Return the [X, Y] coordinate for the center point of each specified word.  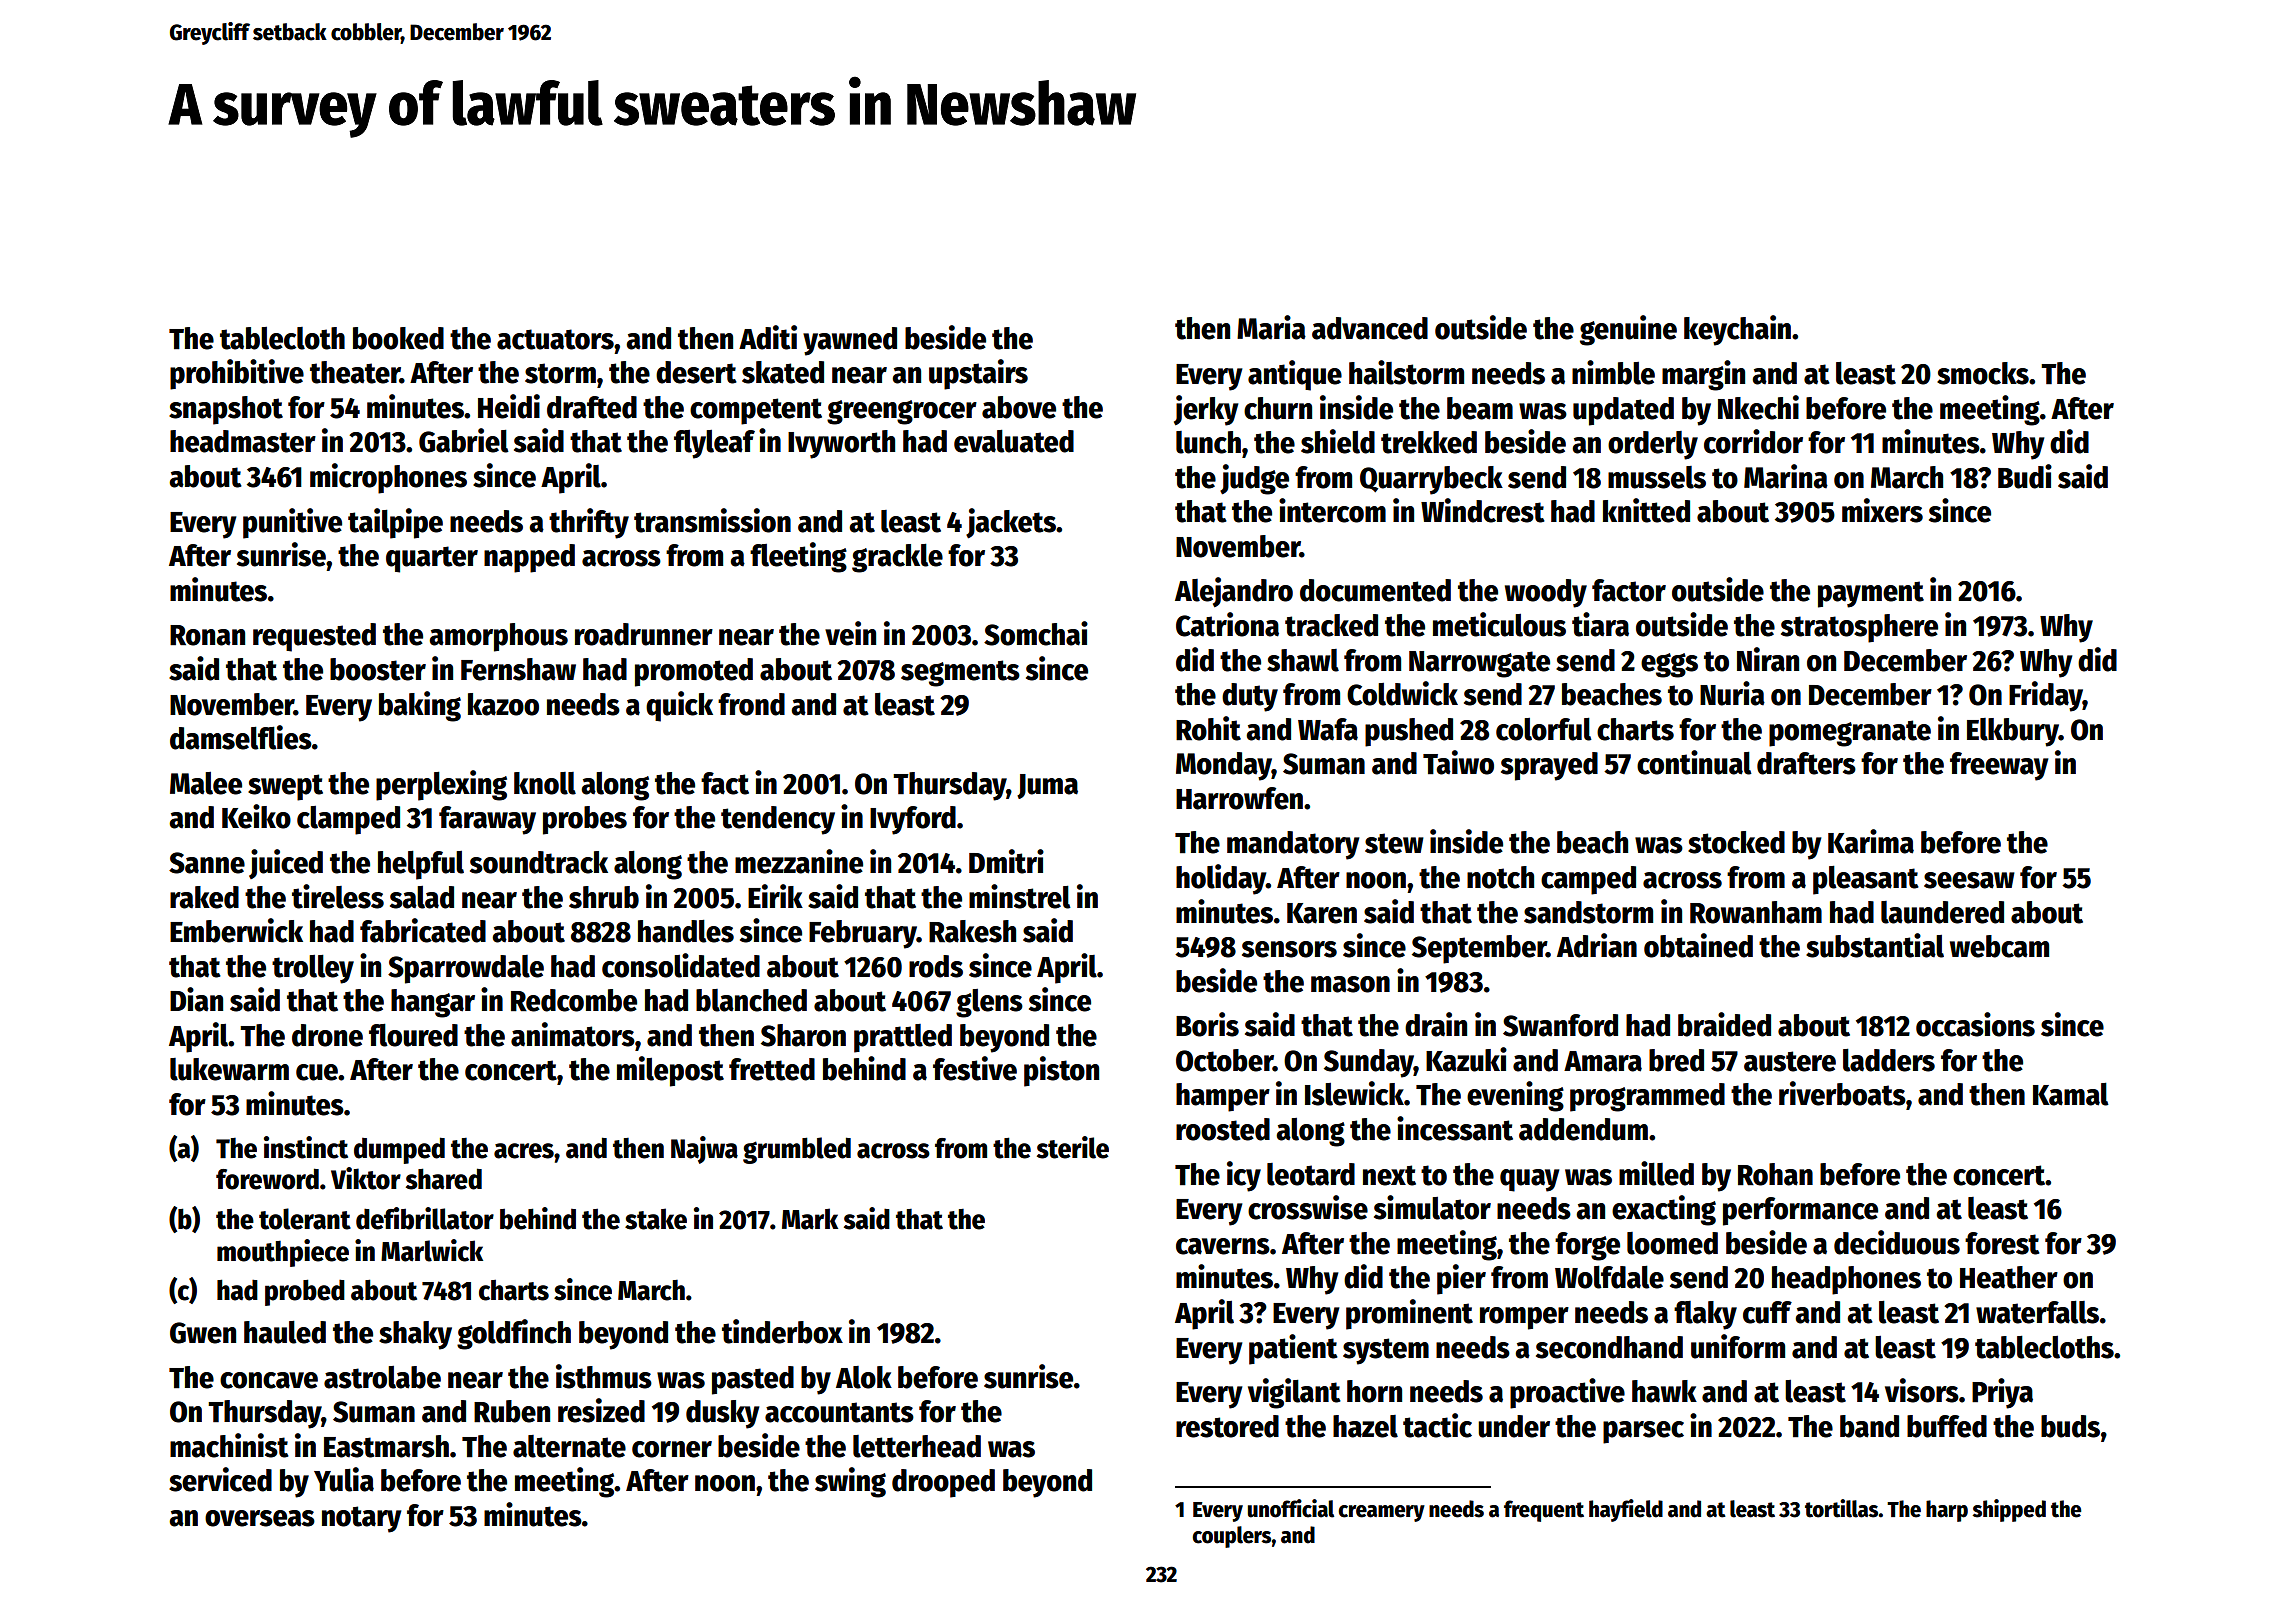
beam [1480, 408]
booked [398, 338]
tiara [1600, 624]
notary [362, 1519]
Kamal [2071, 1094]
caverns [1223, 1246]
